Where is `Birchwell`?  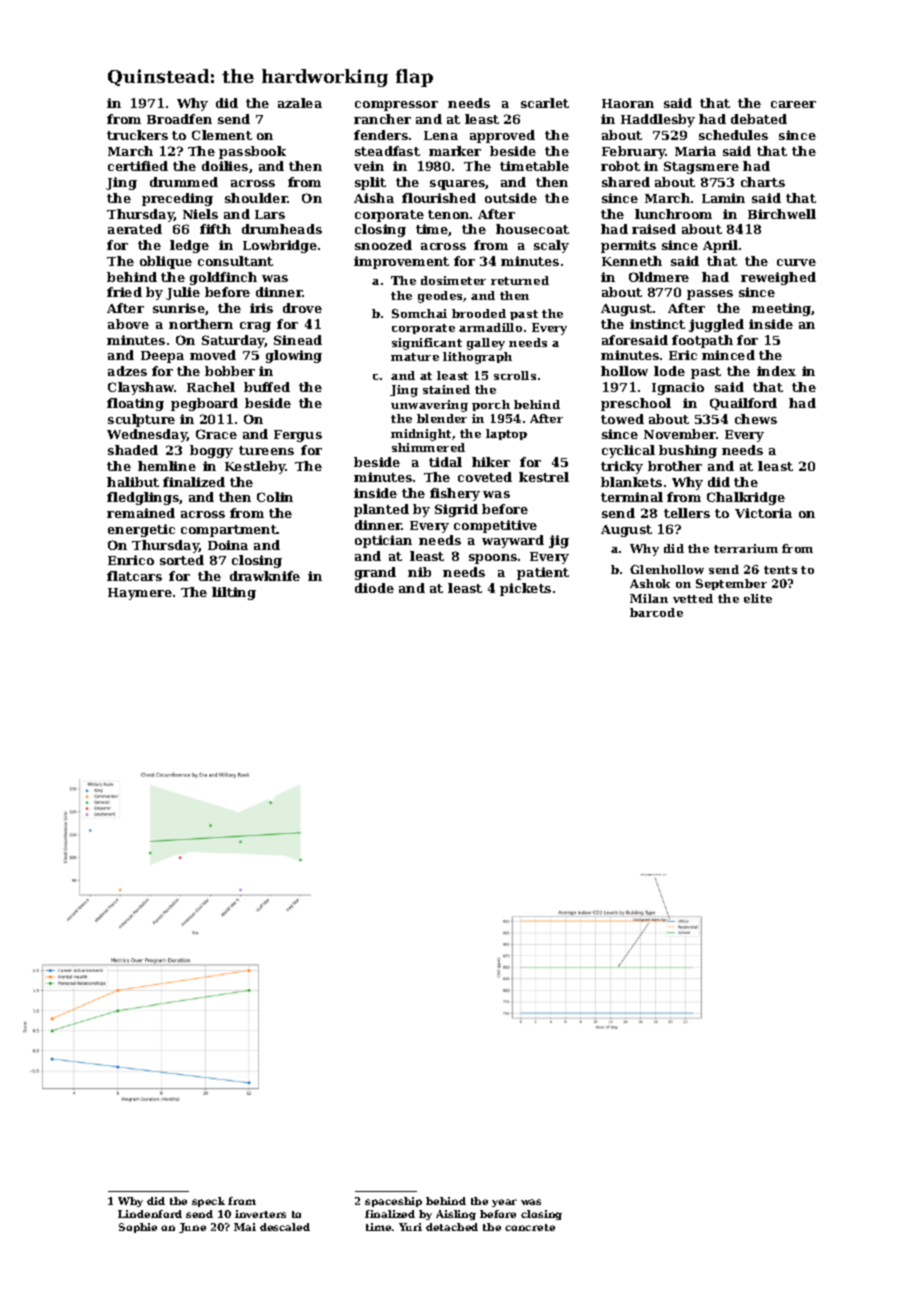 Birchwell is located at coordinates (782, 214).
